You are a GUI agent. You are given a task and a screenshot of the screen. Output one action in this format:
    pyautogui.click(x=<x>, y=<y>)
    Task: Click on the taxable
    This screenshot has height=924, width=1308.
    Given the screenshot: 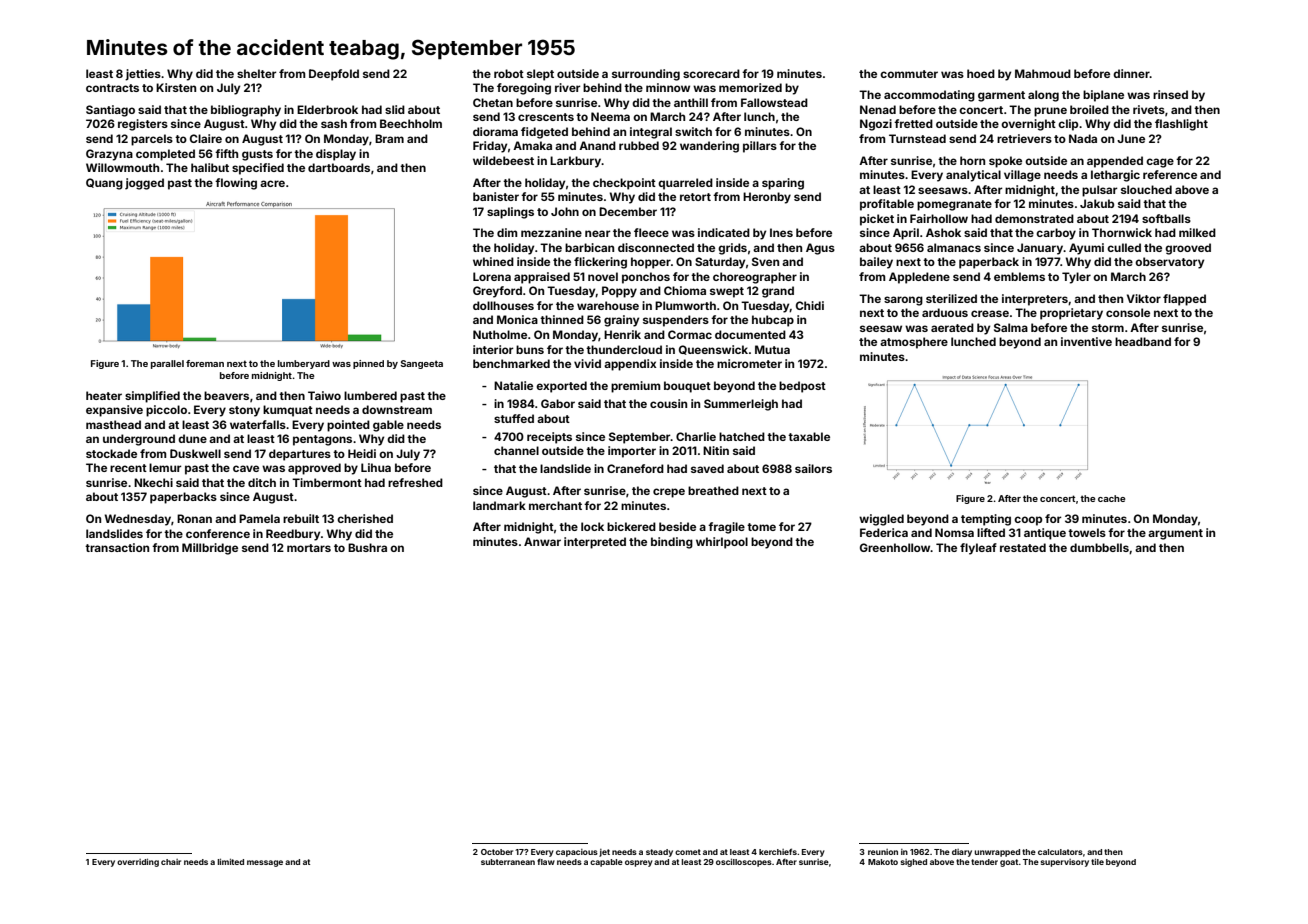 What is the action you would take?
    pyautogui.click(x=809, y=436)
